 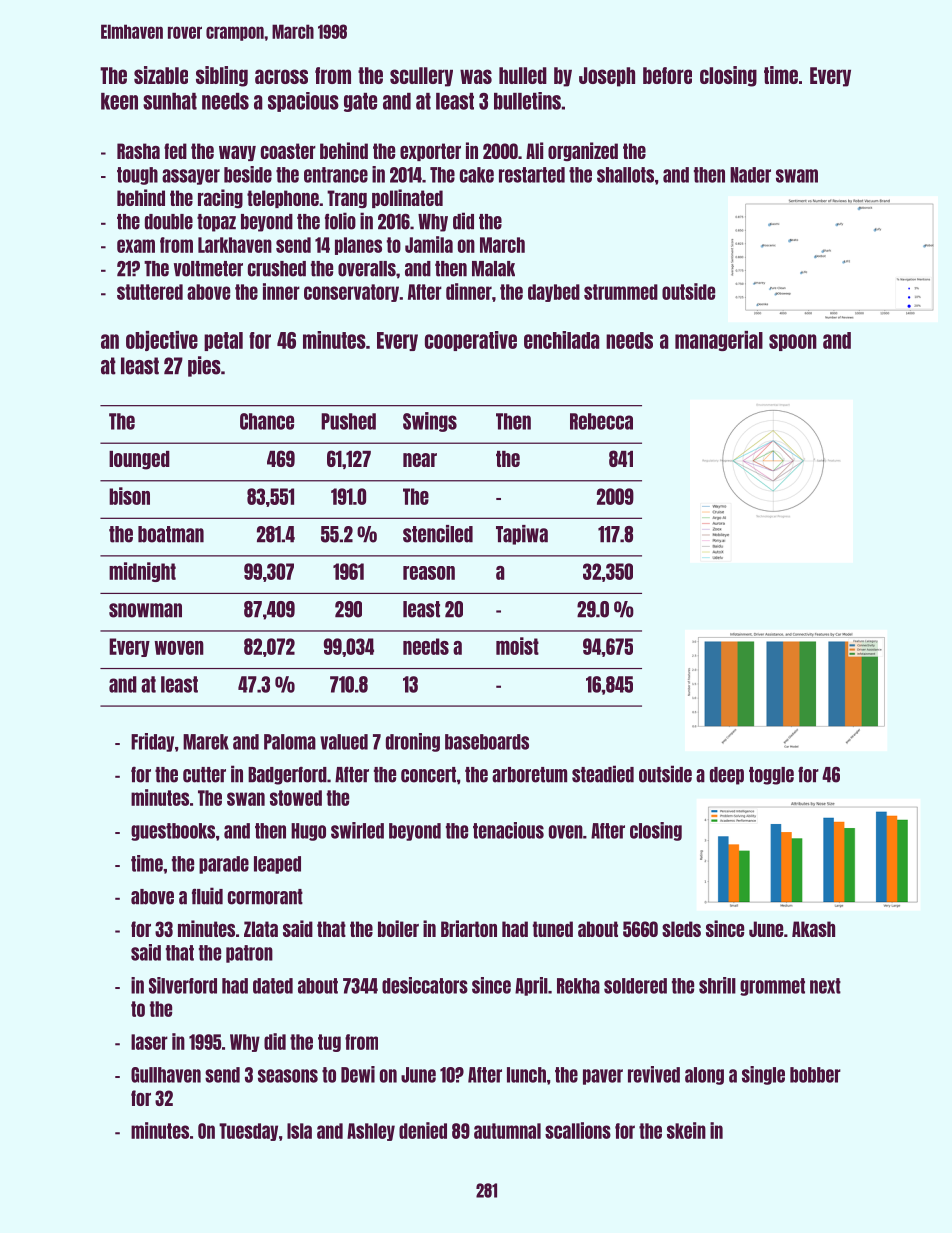 What do you see at coordinates (607, 77) in the image?
I see `Joseph` at bounding box center [607, 77].
